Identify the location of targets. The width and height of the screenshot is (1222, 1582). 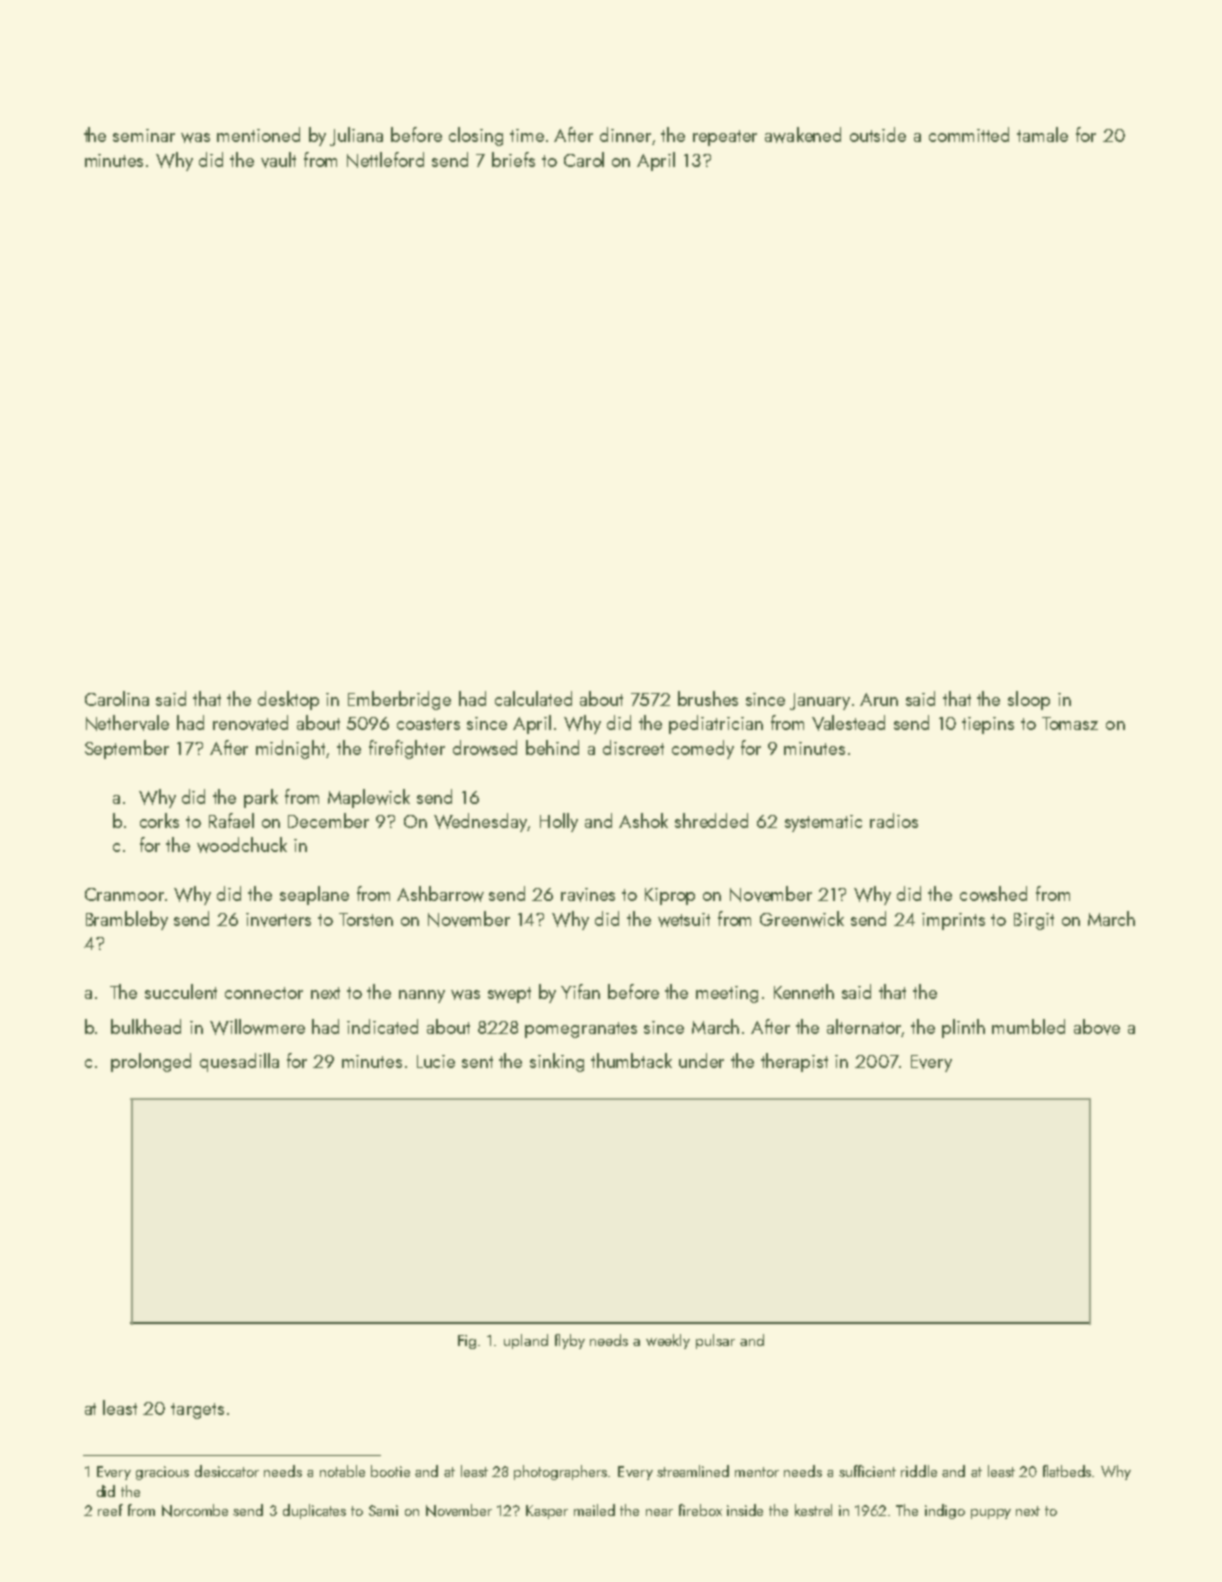
(197, 1411).
